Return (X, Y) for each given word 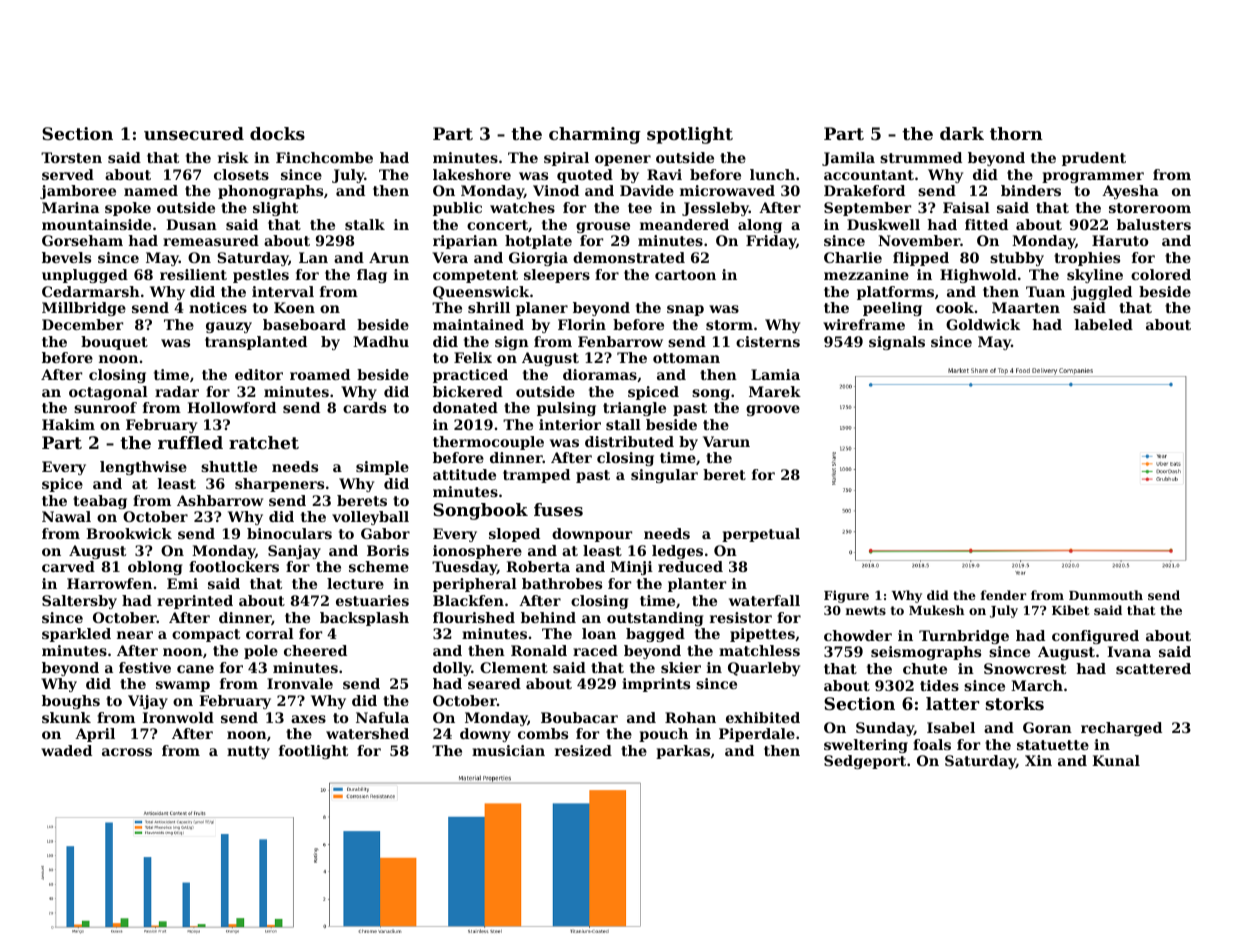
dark (962, 133)
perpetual (761, 535)
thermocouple (488, 443)
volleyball (370, 518)
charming (595, 135)
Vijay (148, 702)
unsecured (194, 133)
